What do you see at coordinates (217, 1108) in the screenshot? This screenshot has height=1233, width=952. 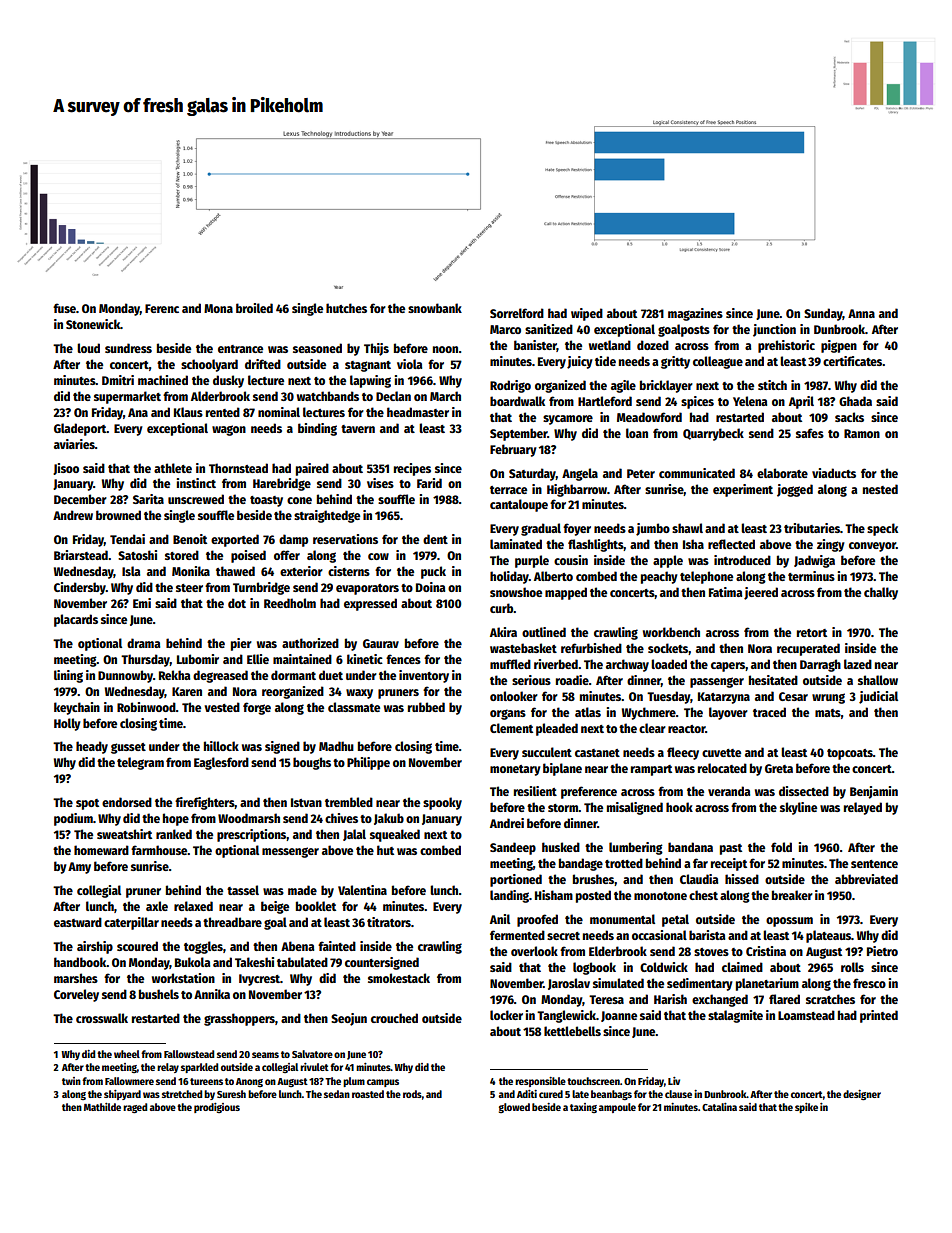 I see `prodigious` at bounding box center [217, 1108].
